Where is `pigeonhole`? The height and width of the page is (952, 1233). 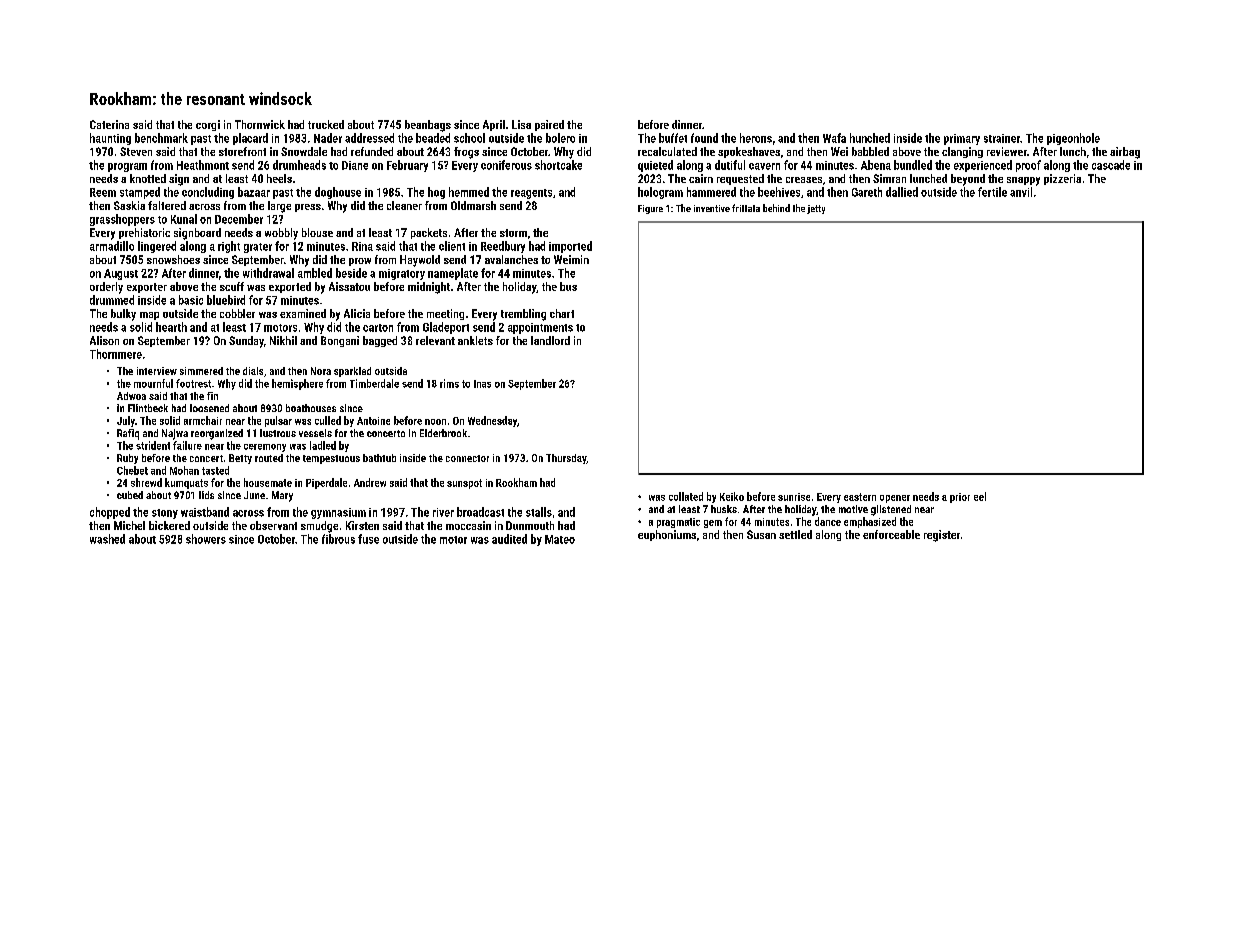 pigeonhole is located at coordinates (1073, 139).
